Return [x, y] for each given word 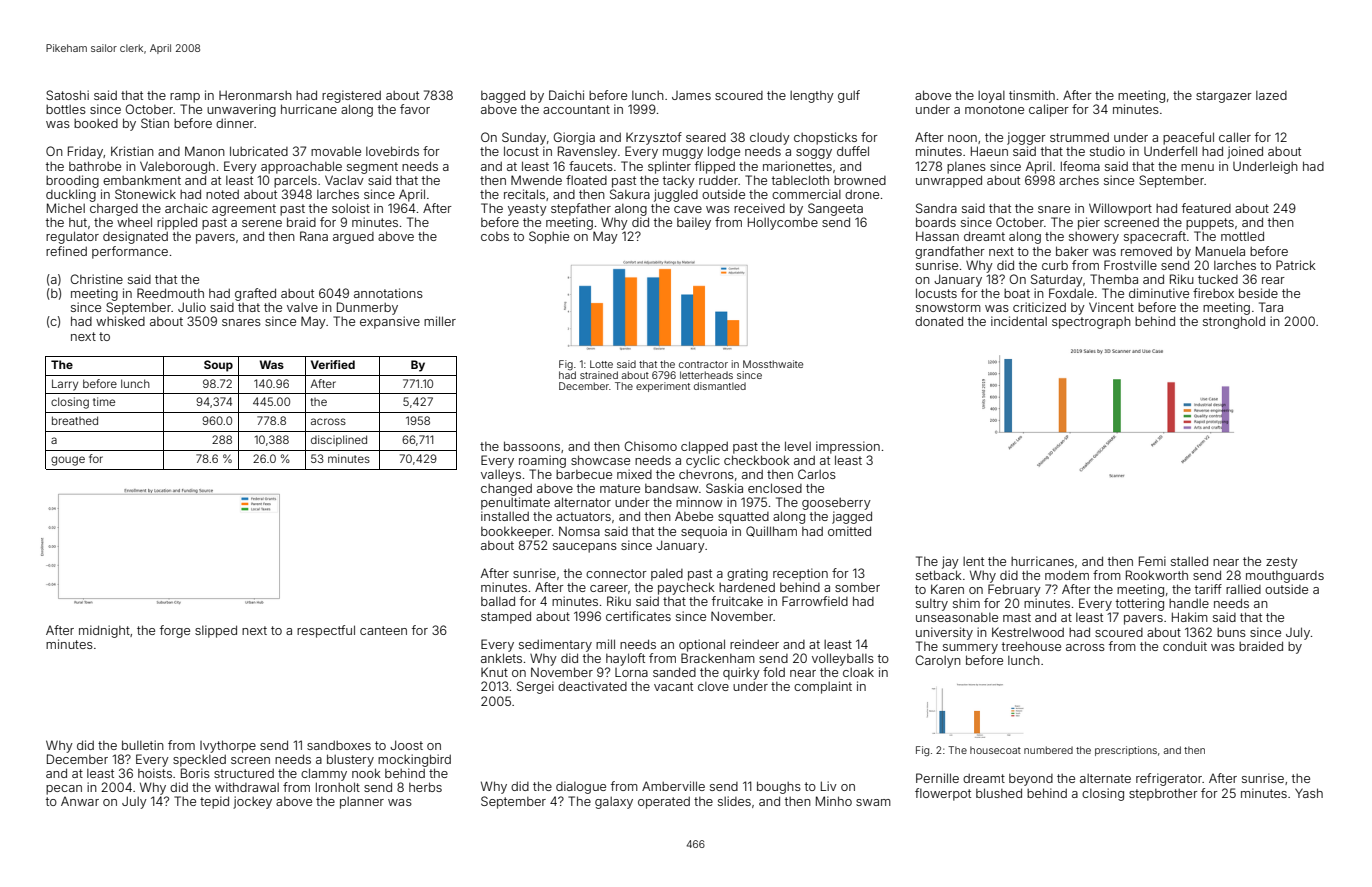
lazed [1271, 95]
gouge [68, 461]
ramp [185, 98]
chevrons [706, 474]
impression [848, 447]
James [691, 95]
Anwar [80, 801]
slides [734, 801]
